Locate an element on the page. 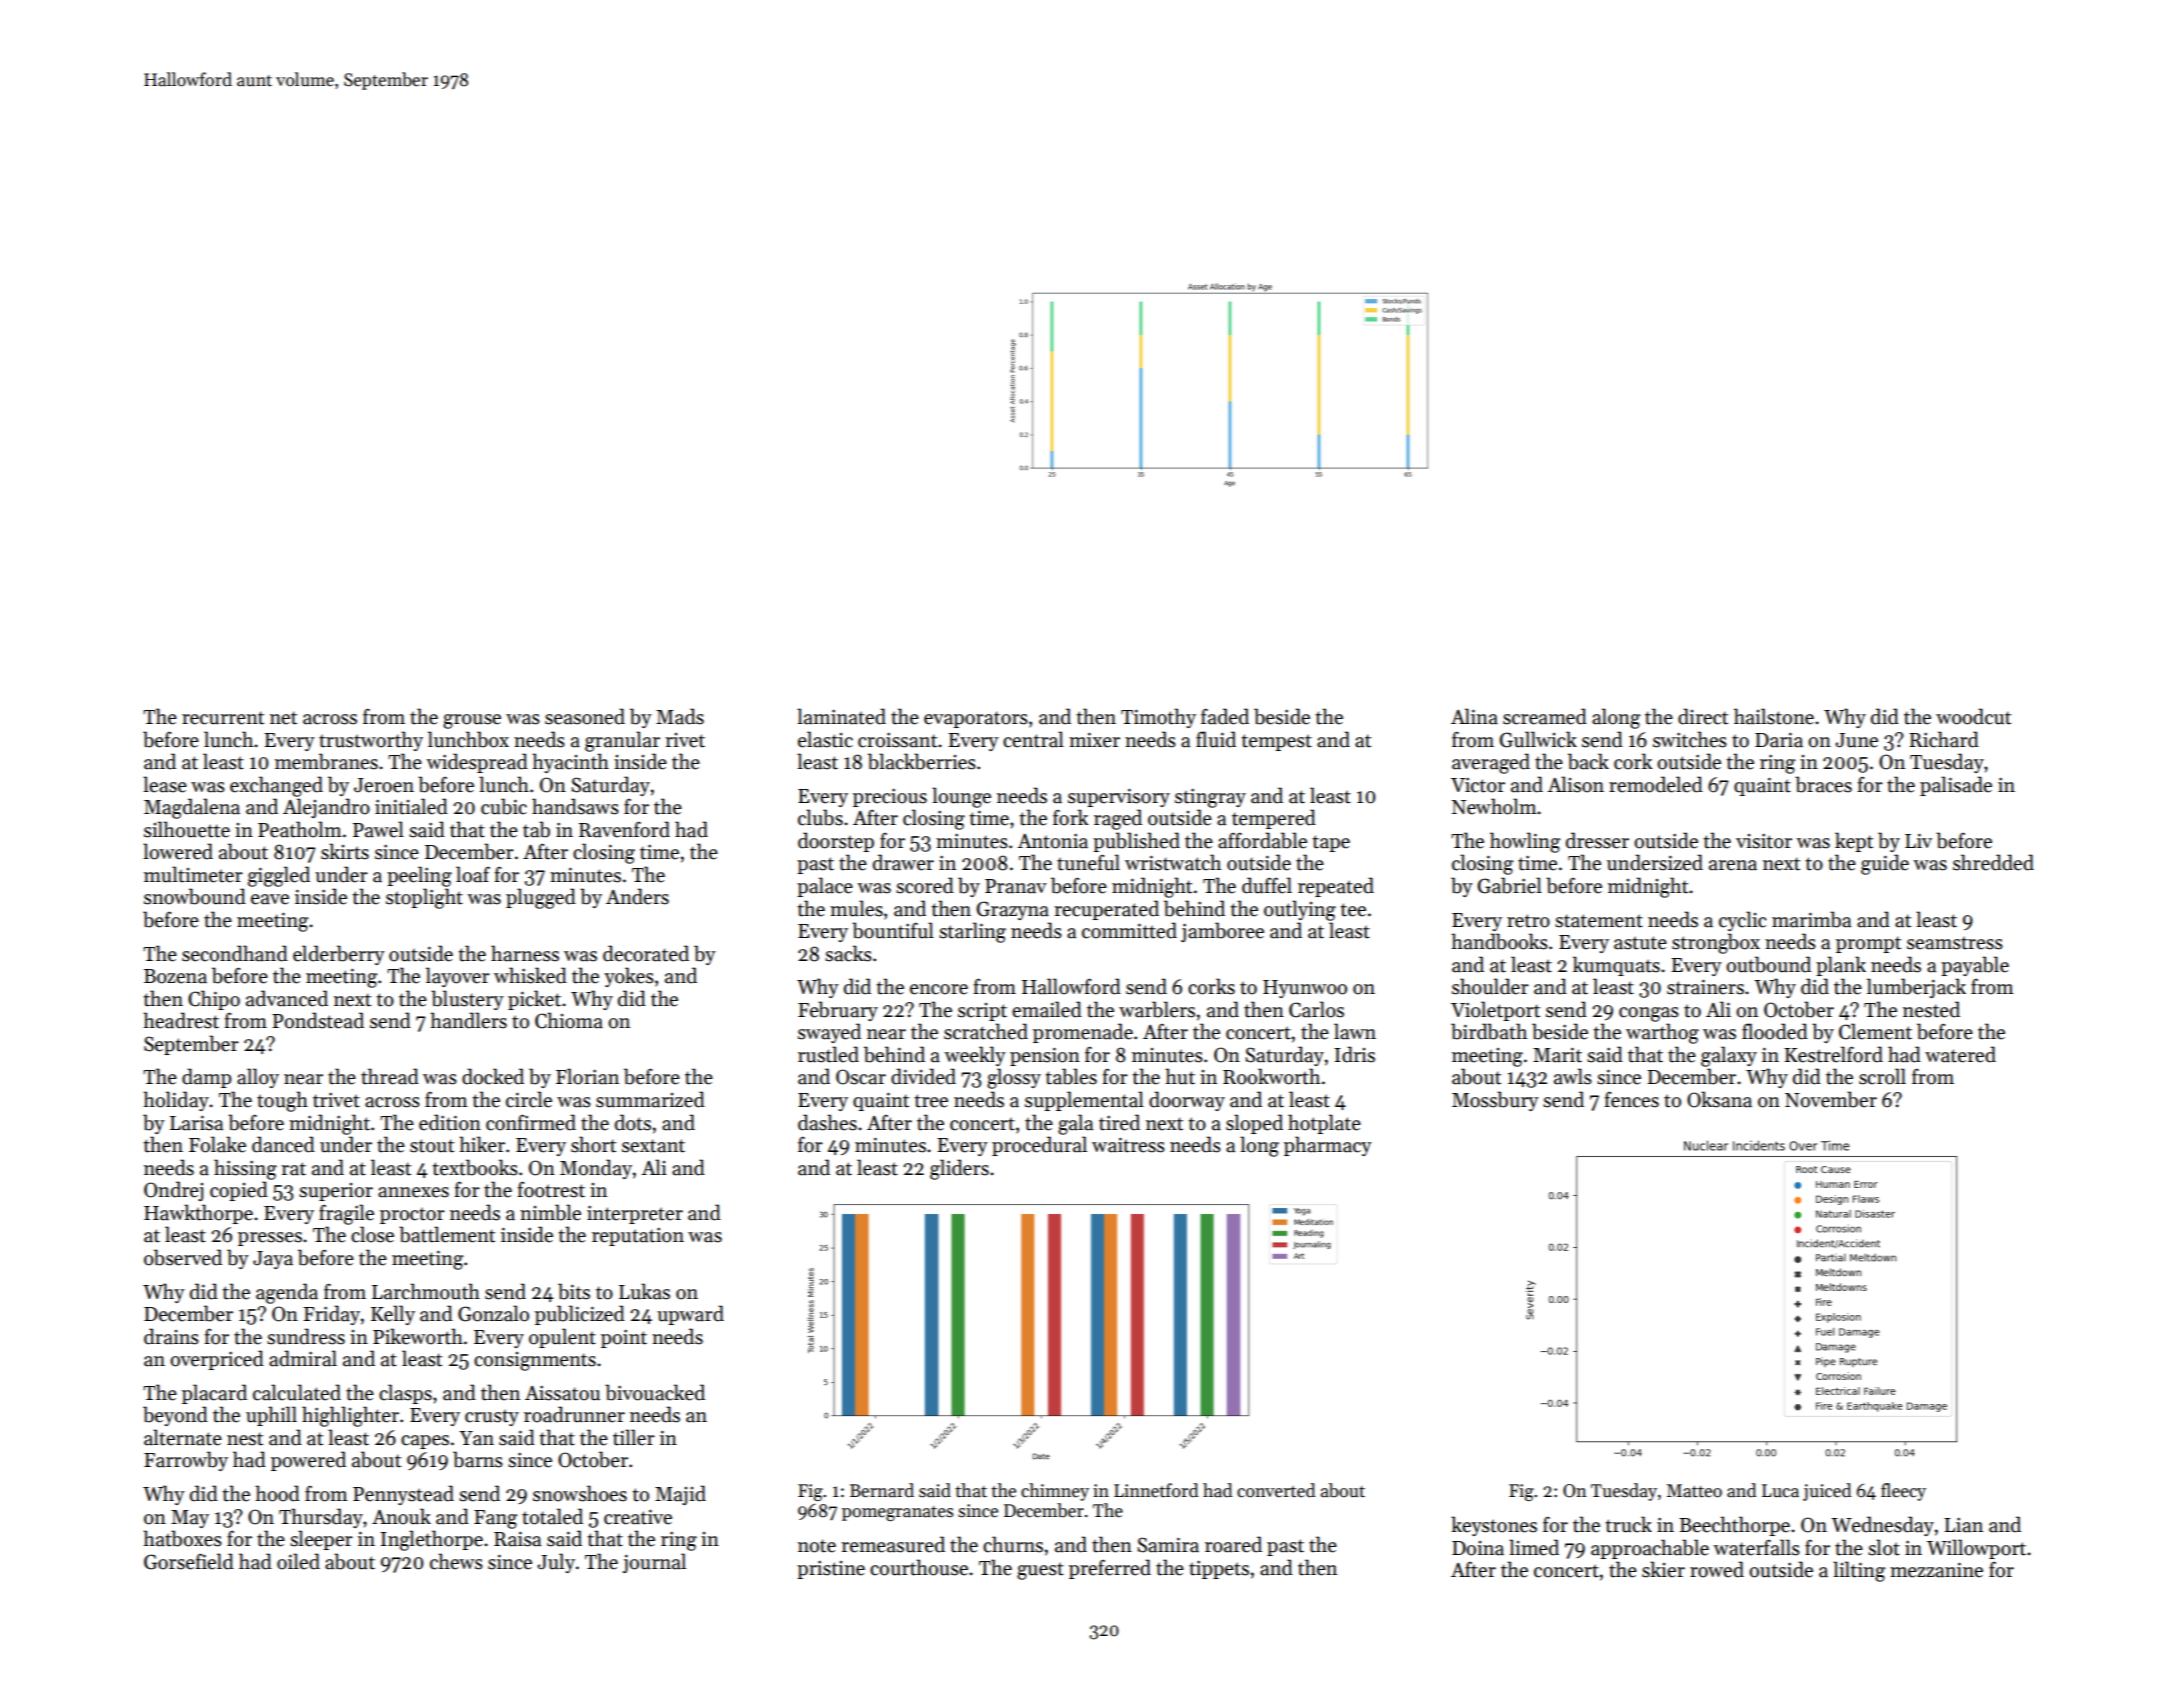  stingray is located at coordinates (1210, 798).
